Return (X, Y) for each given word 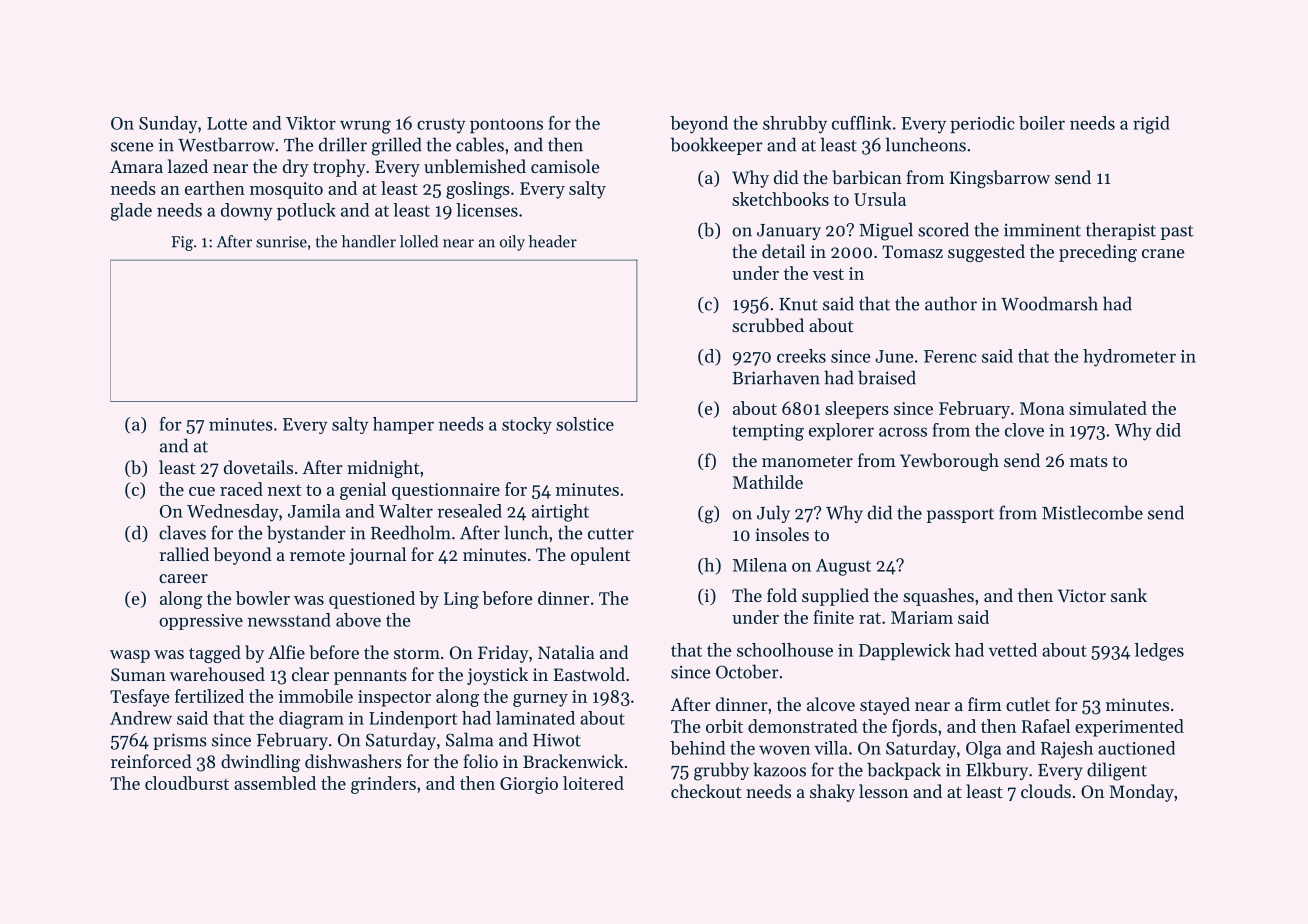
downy (247, 212)
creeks (801, 356)
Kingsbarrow (1000, 179)
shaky (832, 793)
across (903, 432)
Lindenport (413, 719)
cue (202, 491)
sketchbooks (780, 199)
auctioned (1136, 748)
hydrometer (1129, 358)
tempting (768, 432)
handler (369, 241)
